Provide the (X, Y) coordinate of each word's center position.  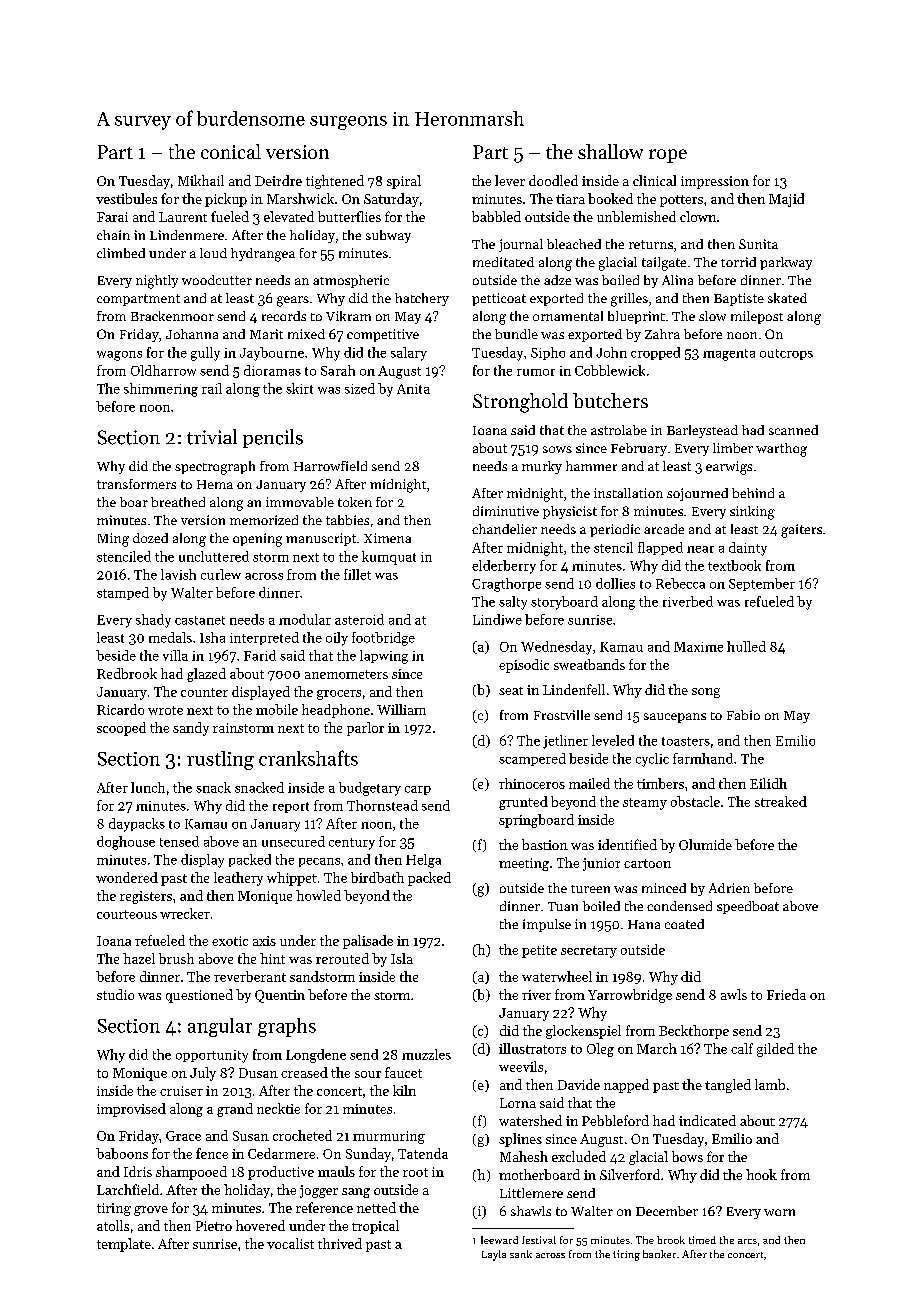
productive (281, 1173)
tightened (335, 182)
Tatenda (423, 1153)
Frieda (786, 994)
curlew (221, 574)
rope (668, 156)
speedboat (748, 907)
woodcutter (217, 280)
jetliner (565, 742)
